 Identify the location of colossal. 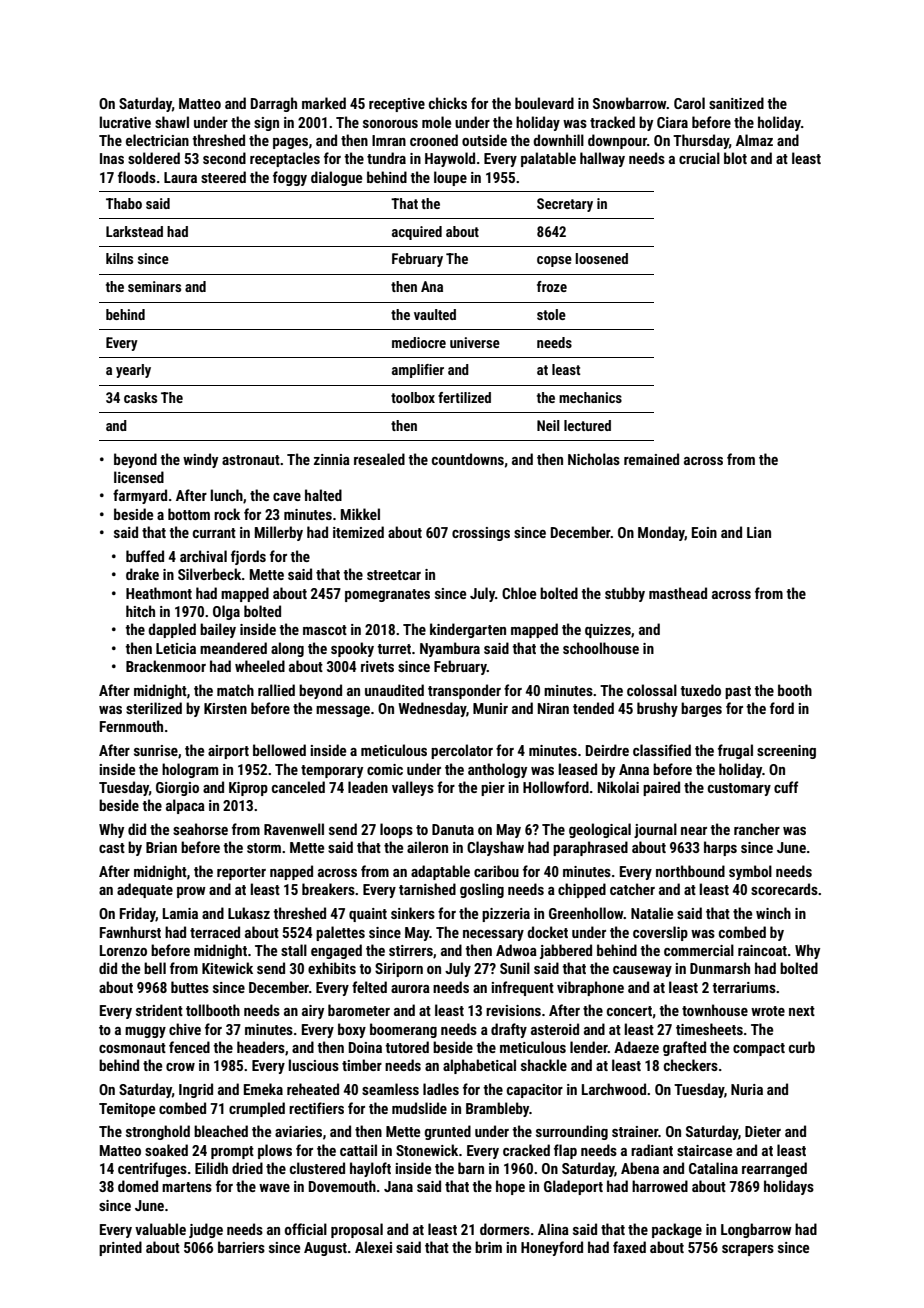
(652, 690).
